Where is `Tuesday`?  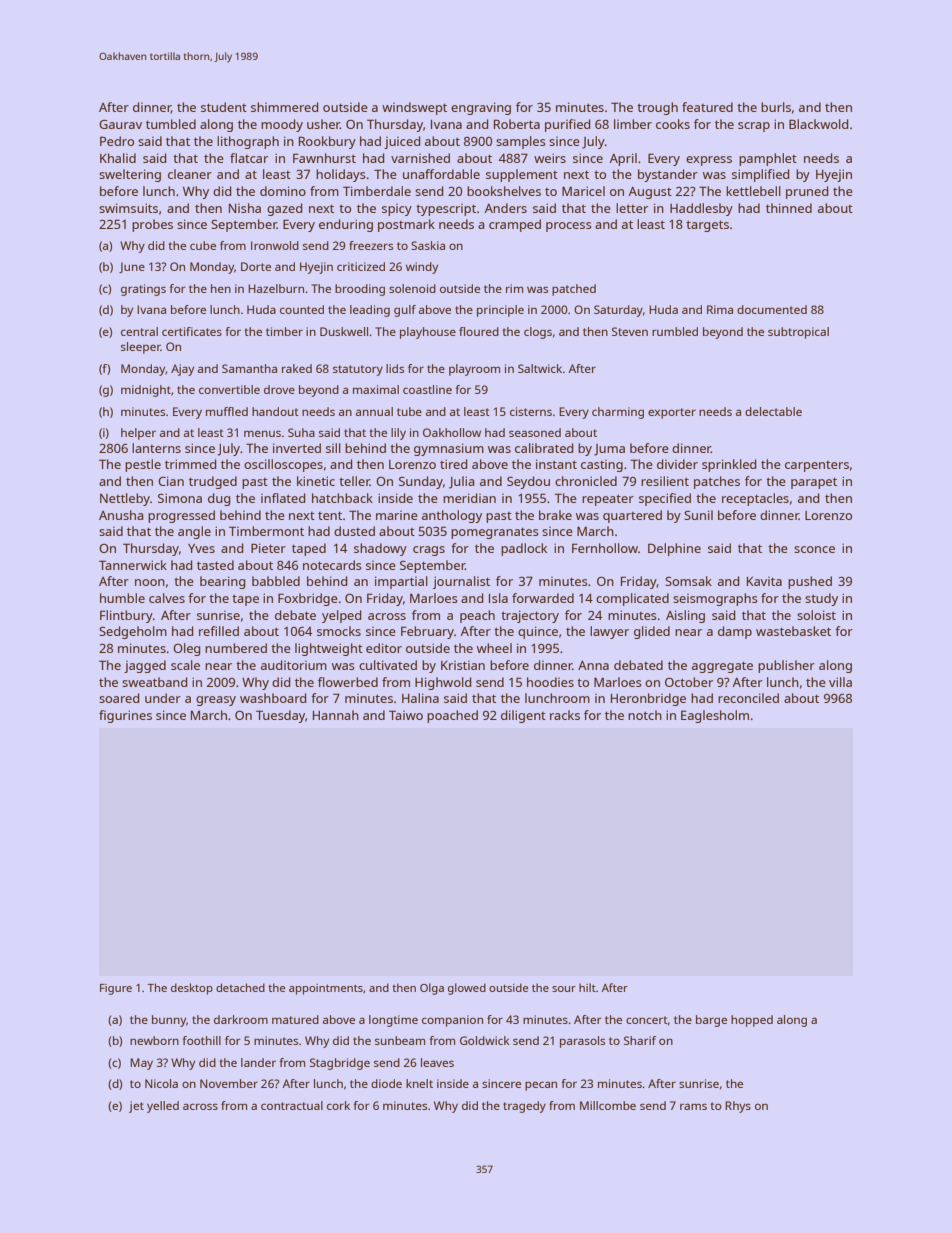 Tuesday is located at coordinates (280, 716).
